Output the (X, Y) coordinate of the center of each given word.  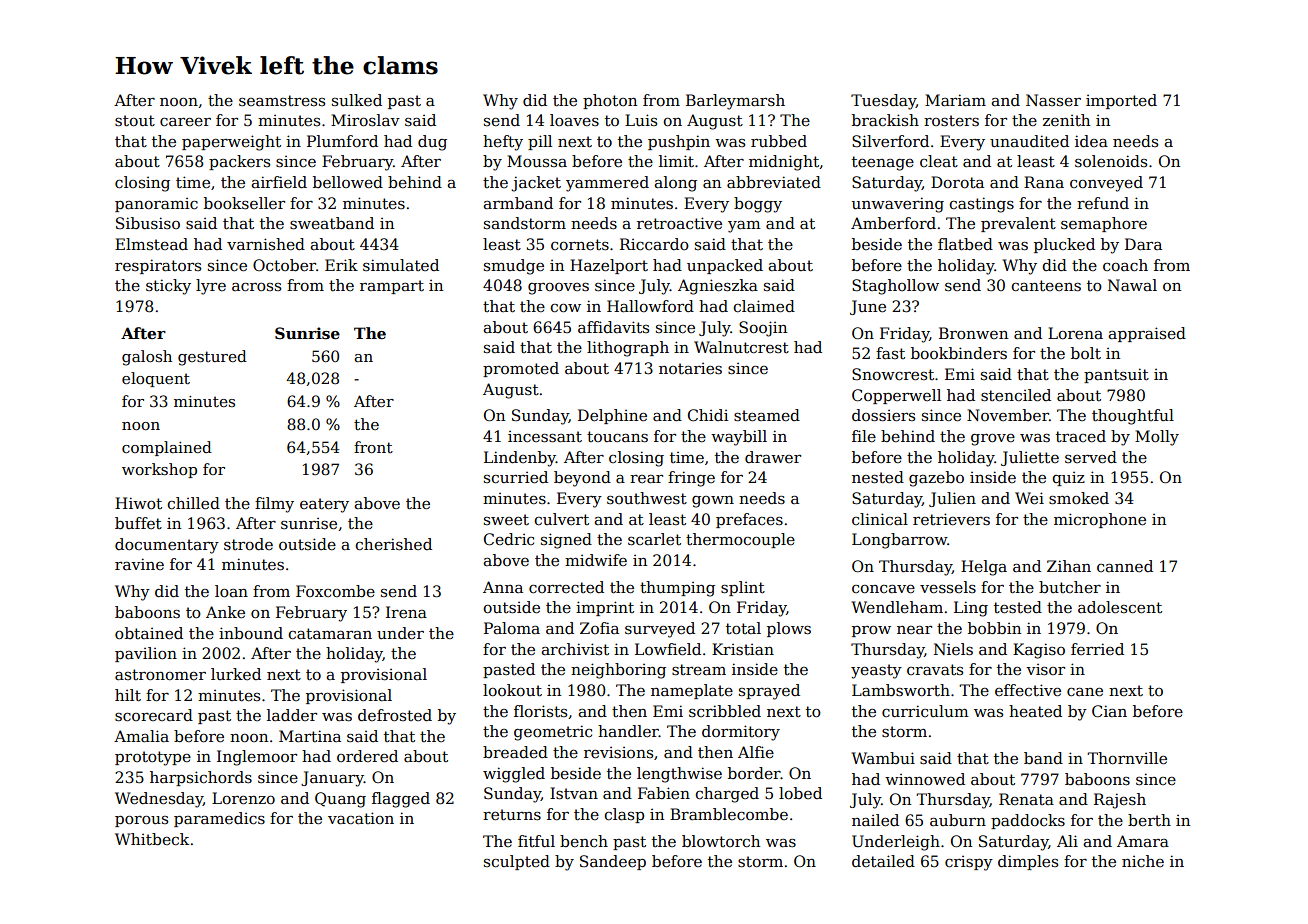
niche (1143, 861)
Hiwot (138, 503)
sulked (357, 100)
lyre (211, 287)
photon (610, 101)
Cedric (509, 539)
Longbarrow (900, 541)
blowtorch (721, 841)
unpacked (725, 266)
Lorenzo (243, 798)
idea (1091, 141)
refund (1103, 203)
